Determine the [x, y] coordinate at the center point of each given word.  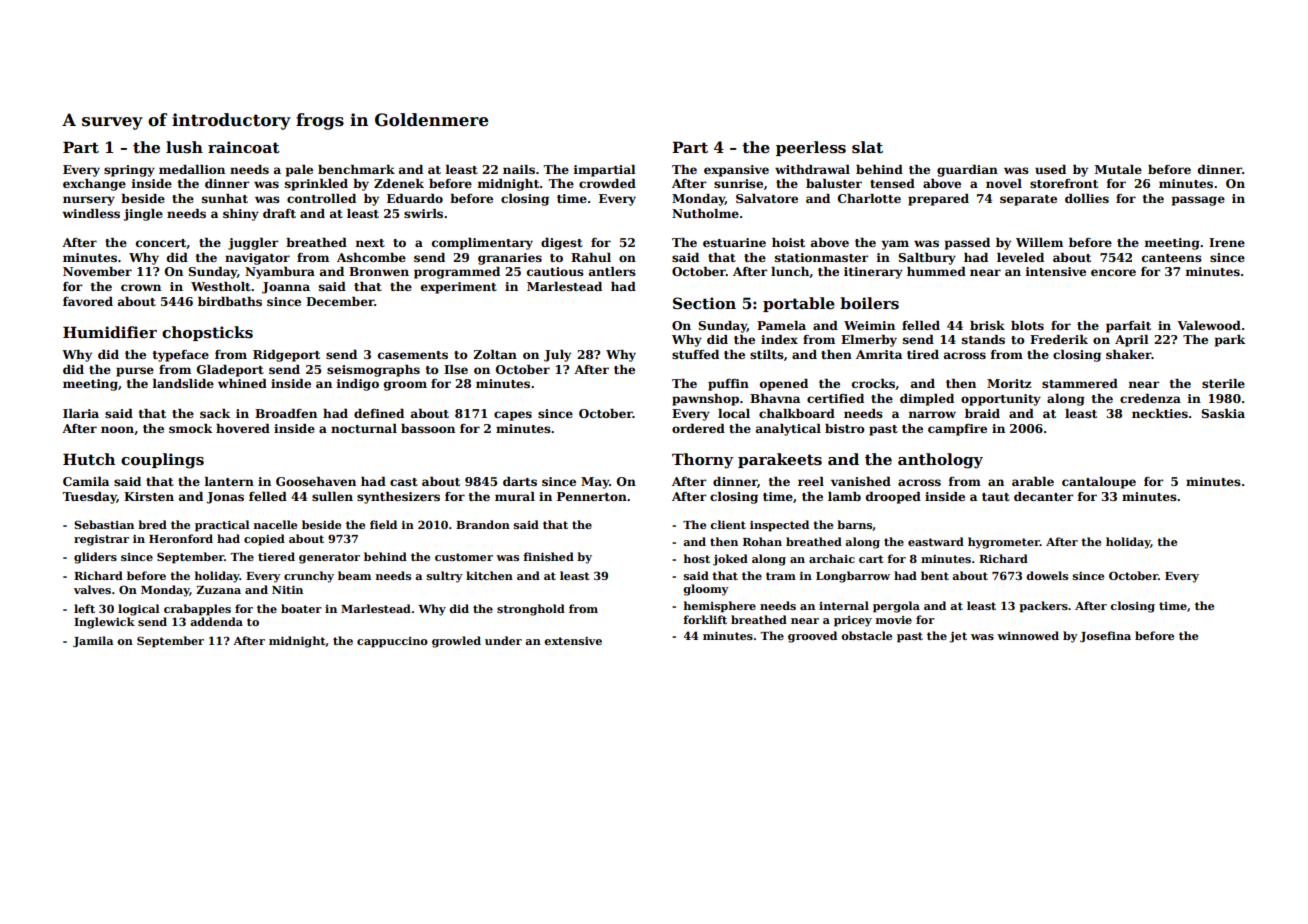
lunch [790, 271]
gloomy [706, 590]
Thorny [703, 461]
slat [867, 147]
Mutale [1118, 169]
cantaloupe [1099, 483]
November [97, 271]
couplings [162, 461]
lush [184, 147]
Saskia [1223, 413]
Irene [1227, 242]
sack [215, 413]
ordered [698, 428]
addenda [216, 621]
